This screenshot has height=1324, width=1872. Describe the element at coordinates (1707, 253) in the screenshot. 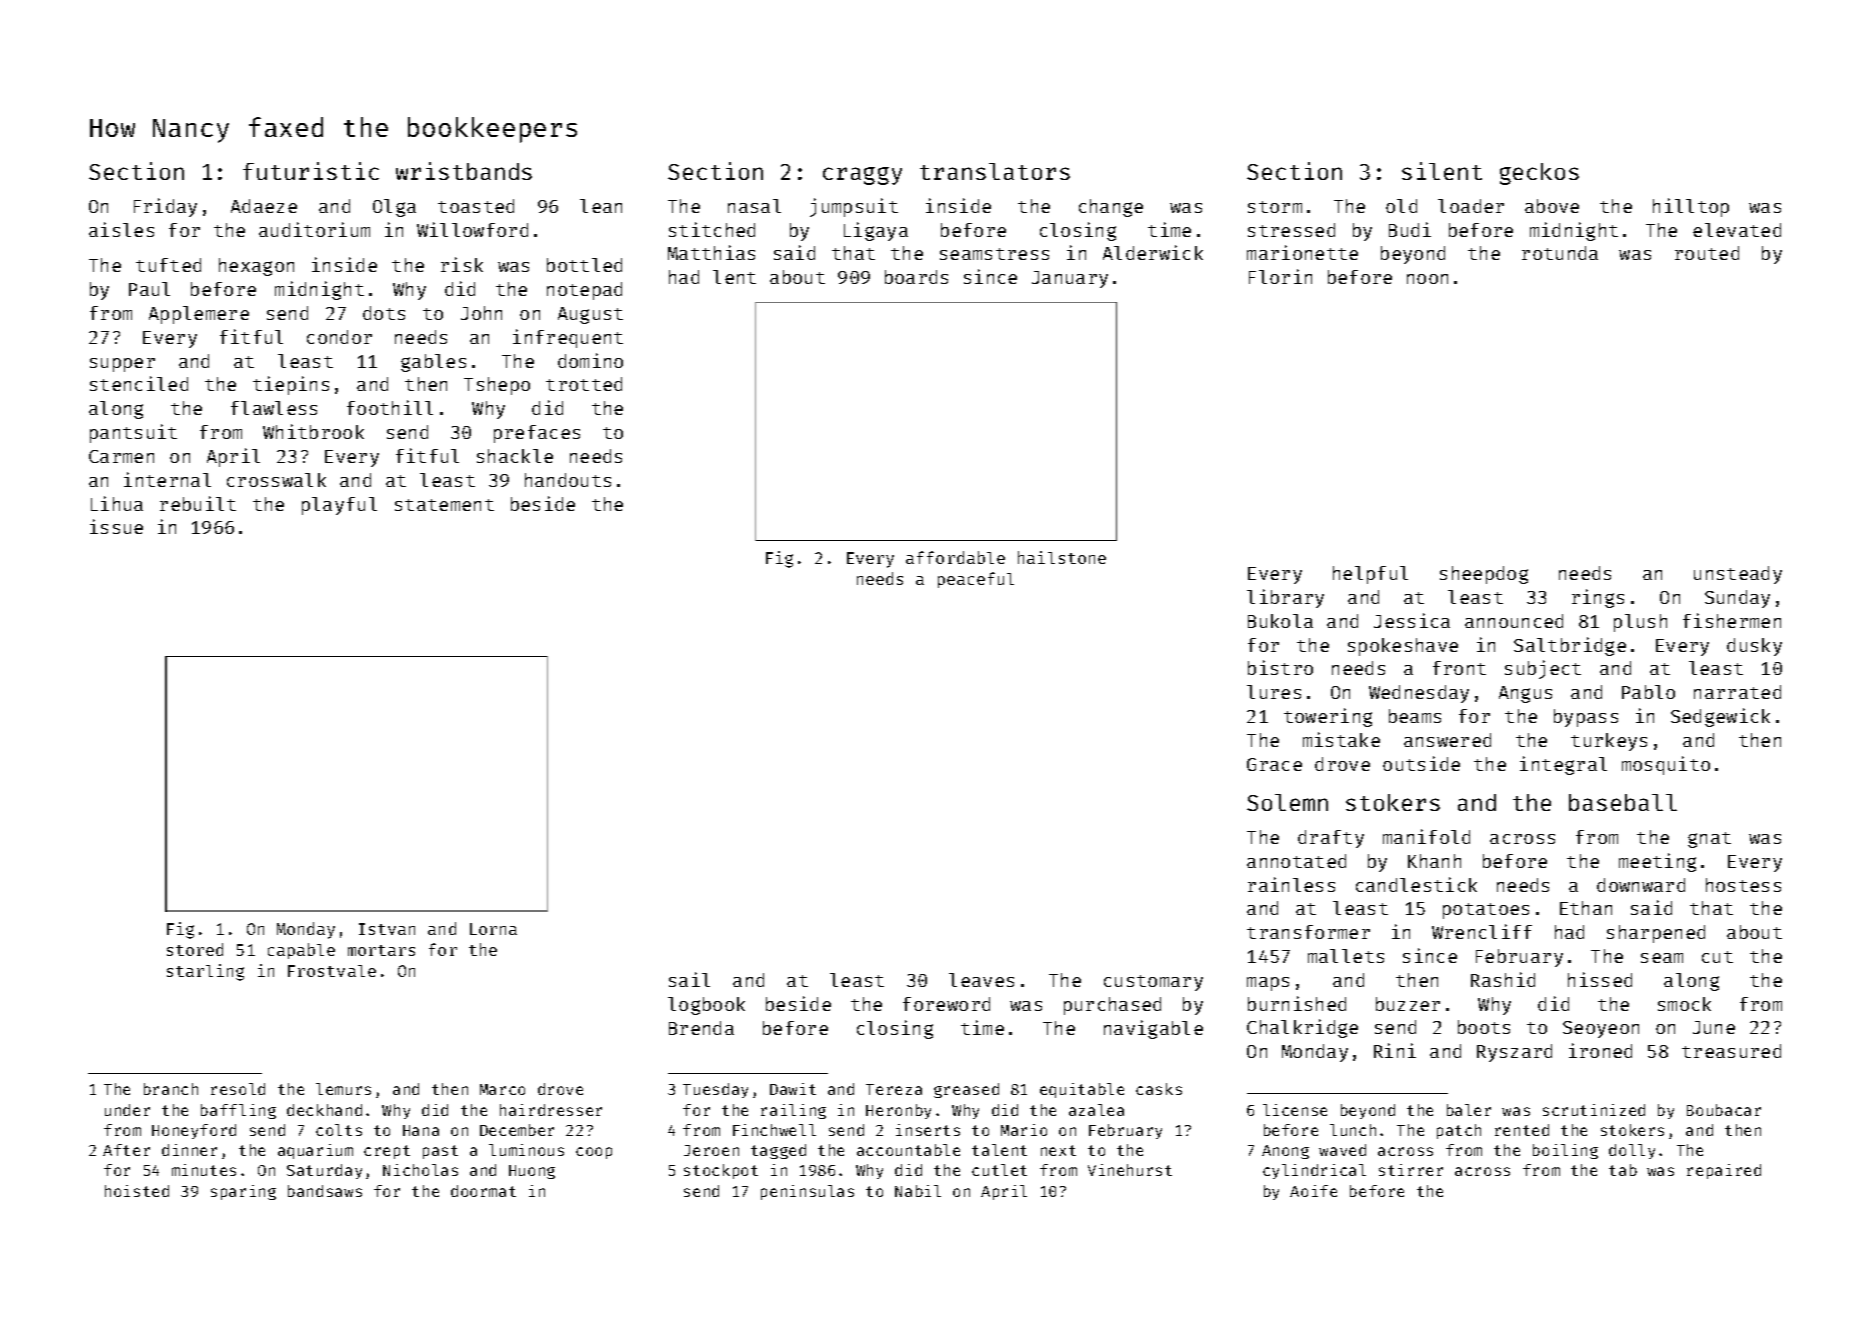

I see `routed` at that location.
